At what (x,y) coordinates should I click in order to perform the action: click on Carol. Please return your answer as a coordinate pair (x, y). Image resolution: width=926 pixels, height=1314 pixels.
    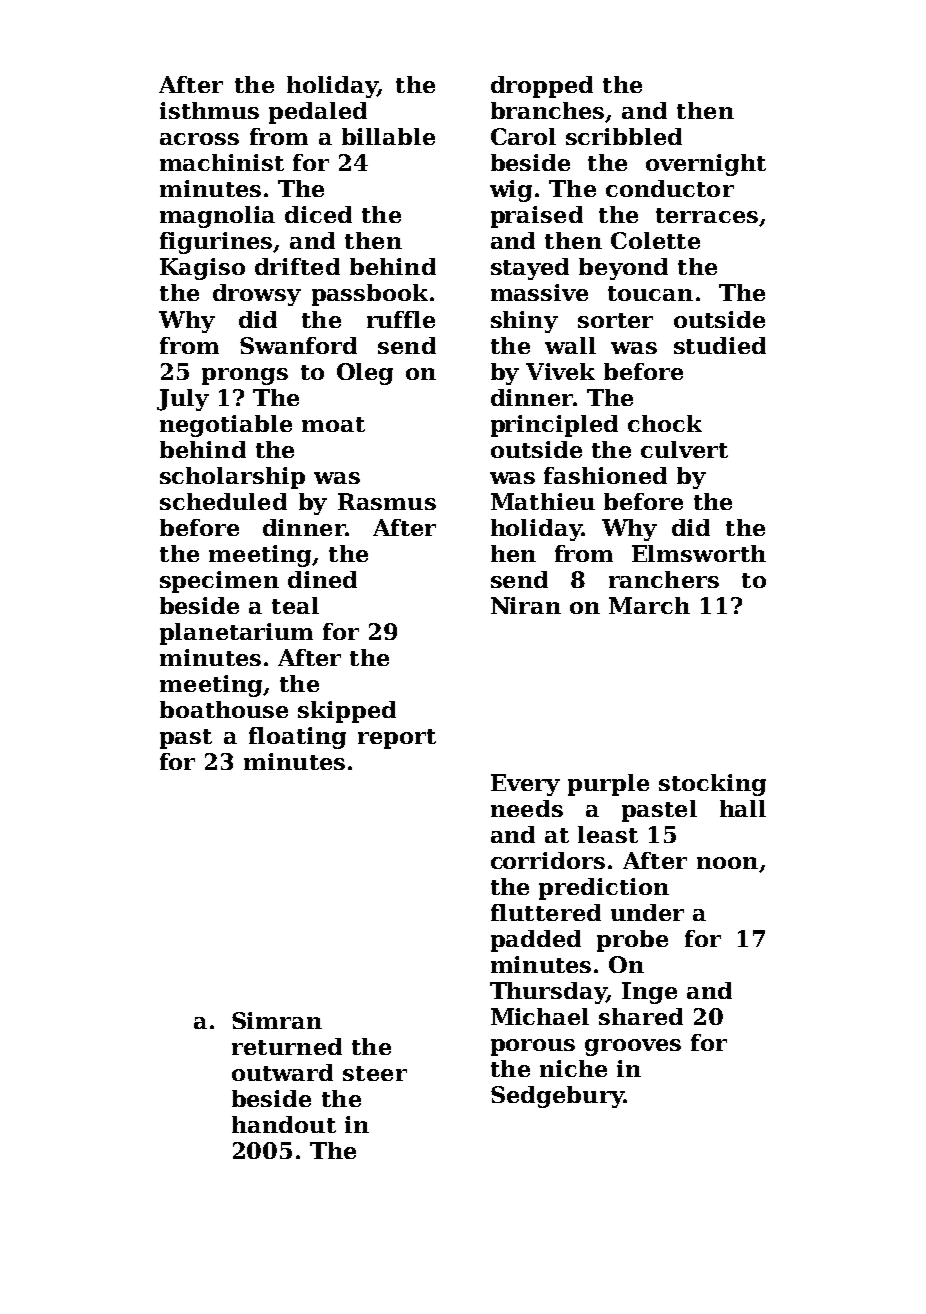
    Looking at the image, I should click on (523, 136).
